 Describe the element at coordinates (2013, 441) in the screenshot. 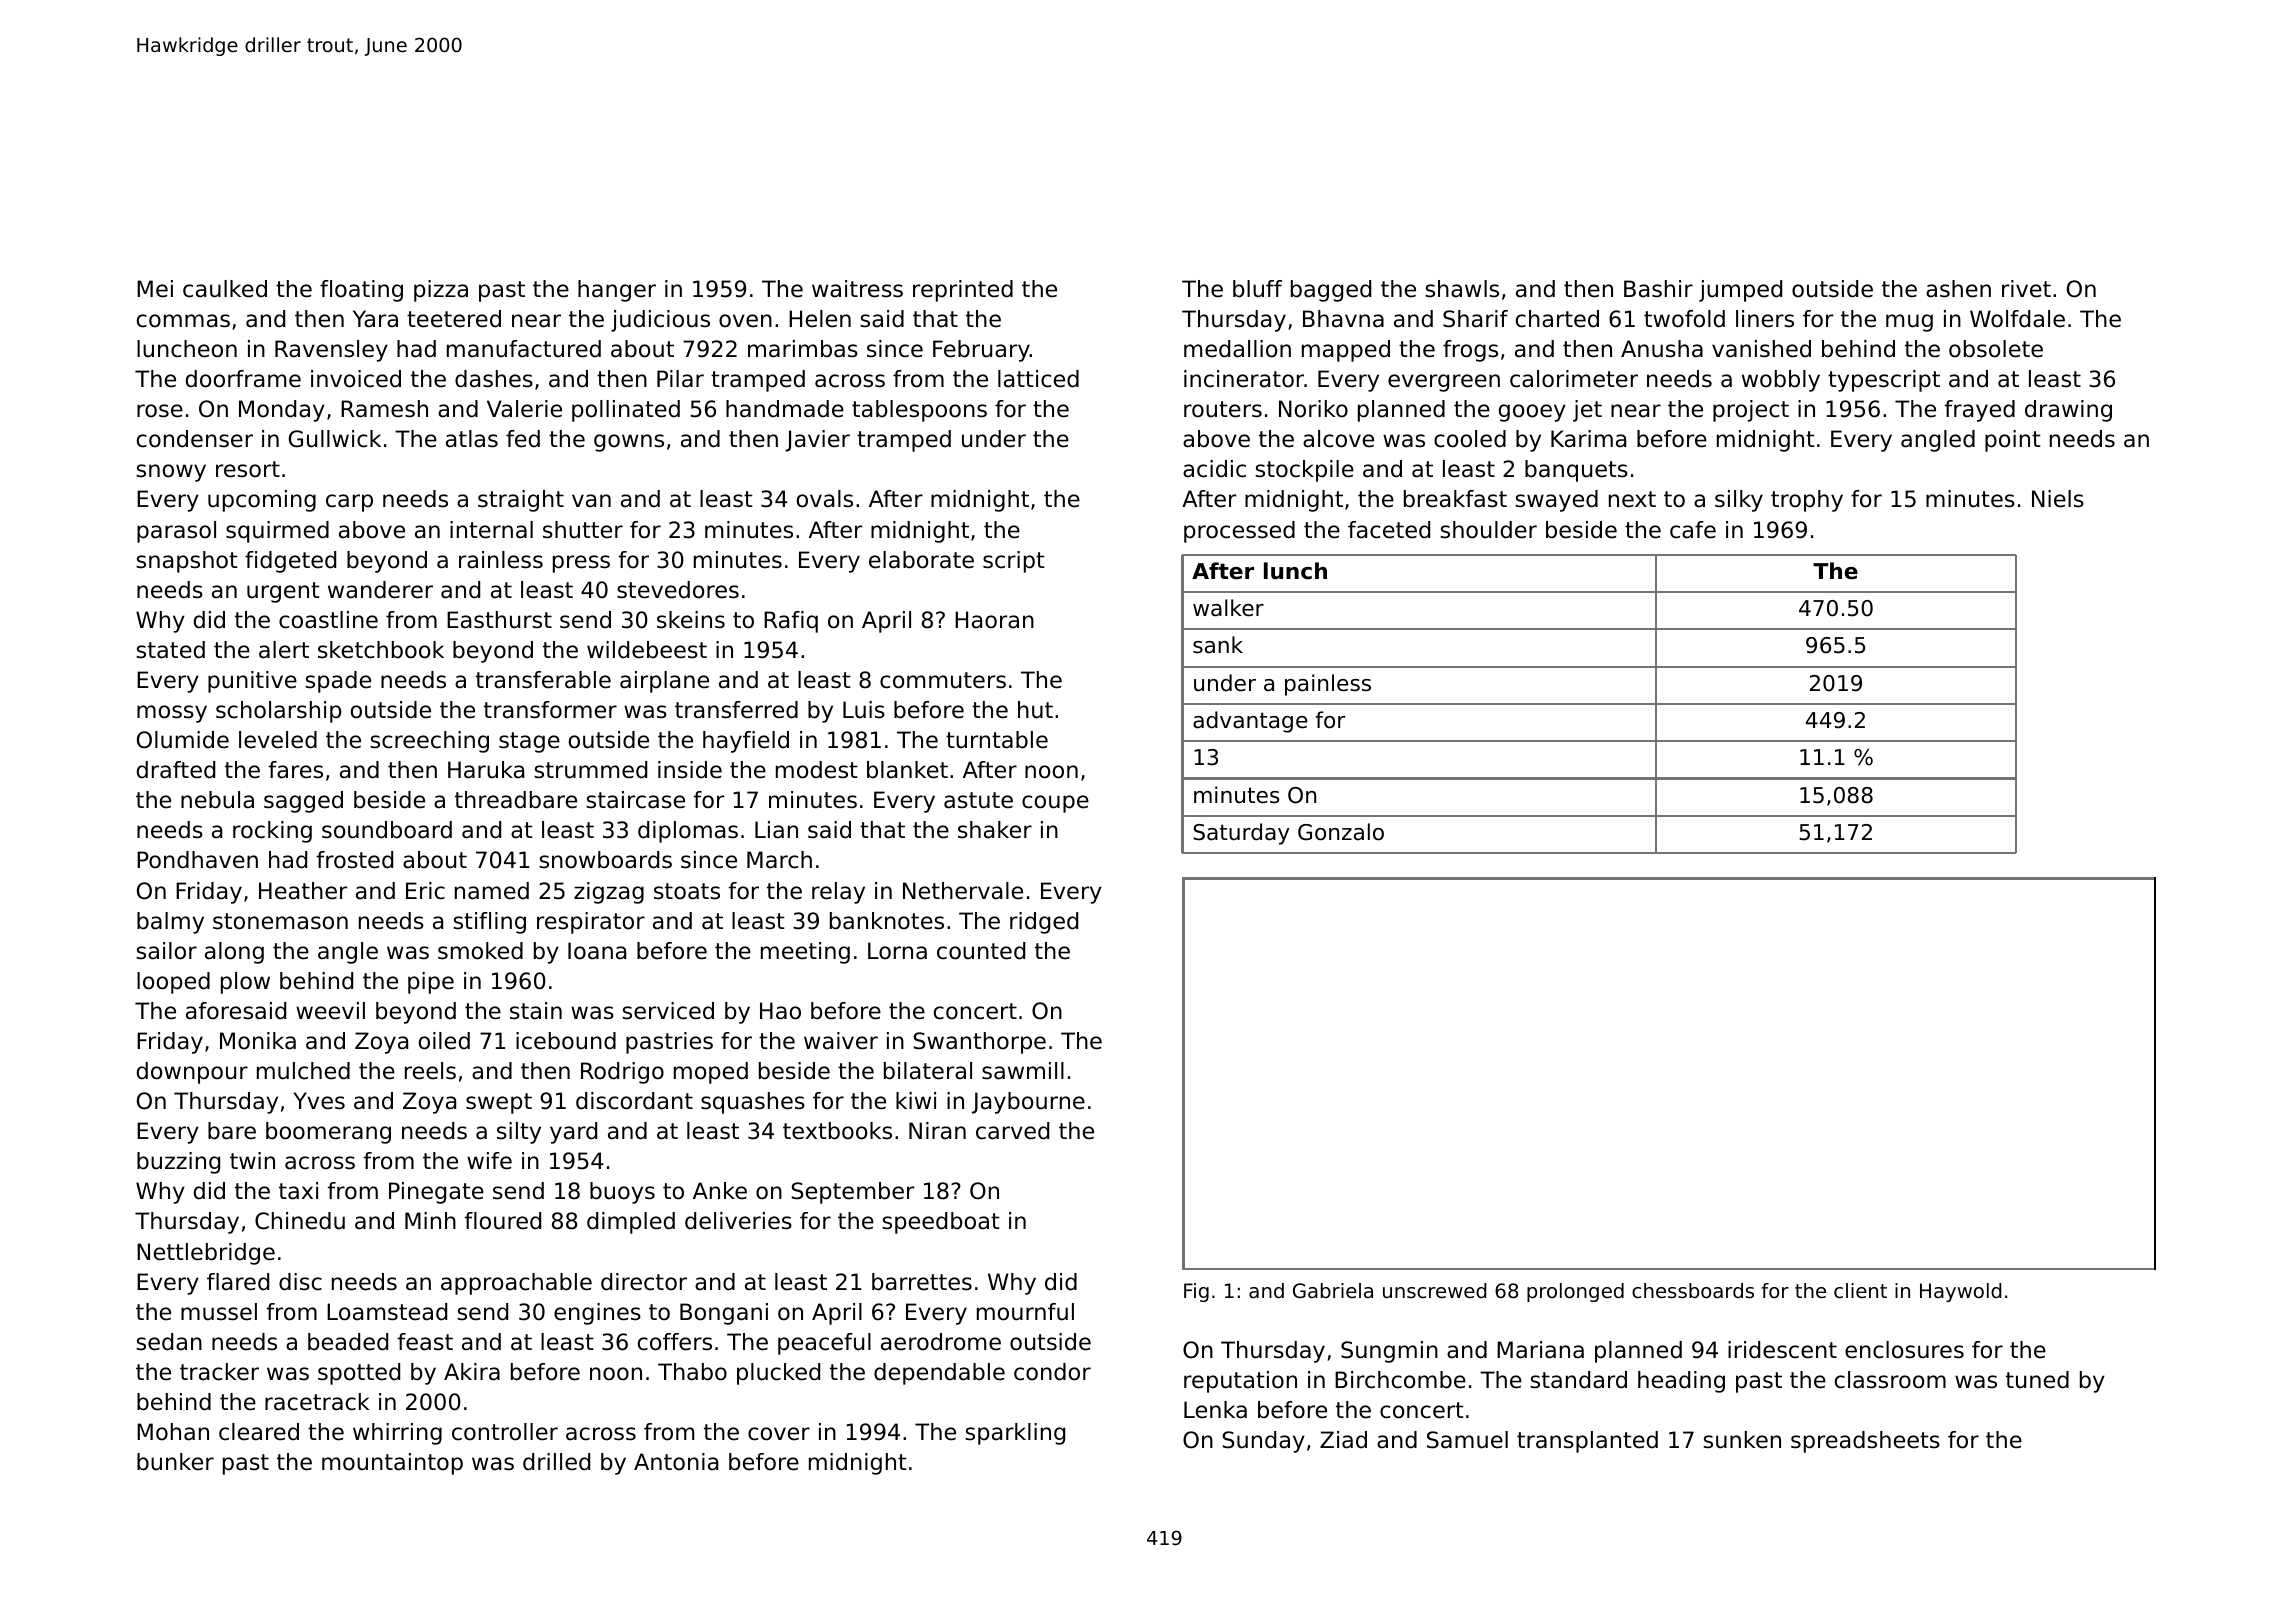

I see `point` at that location.
